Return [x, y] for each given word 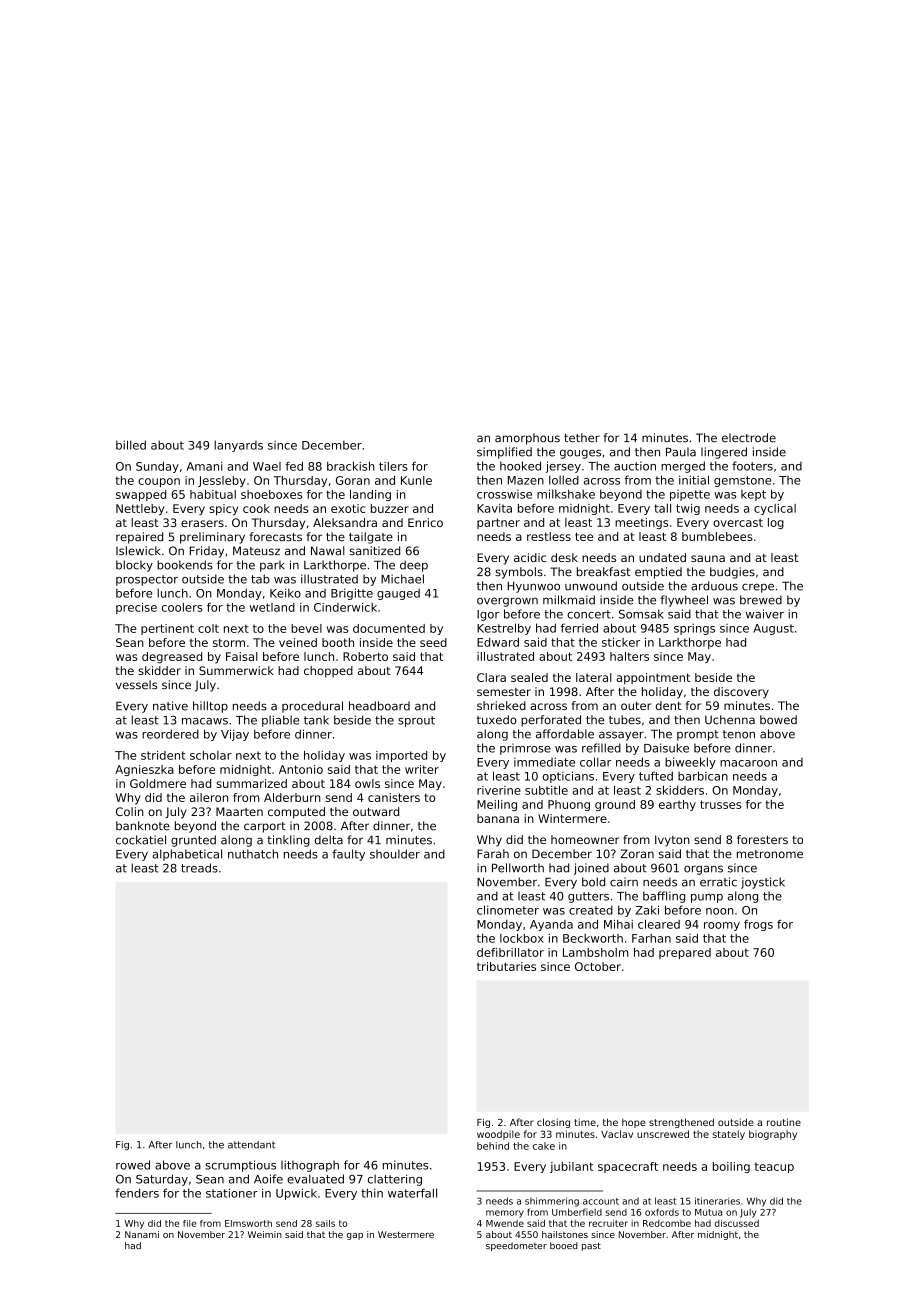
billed [131, 445]
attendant [251, 1145]
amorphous [527, 439]
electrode [749, 438]
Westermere [406, 1234]
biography [773, 1135]
